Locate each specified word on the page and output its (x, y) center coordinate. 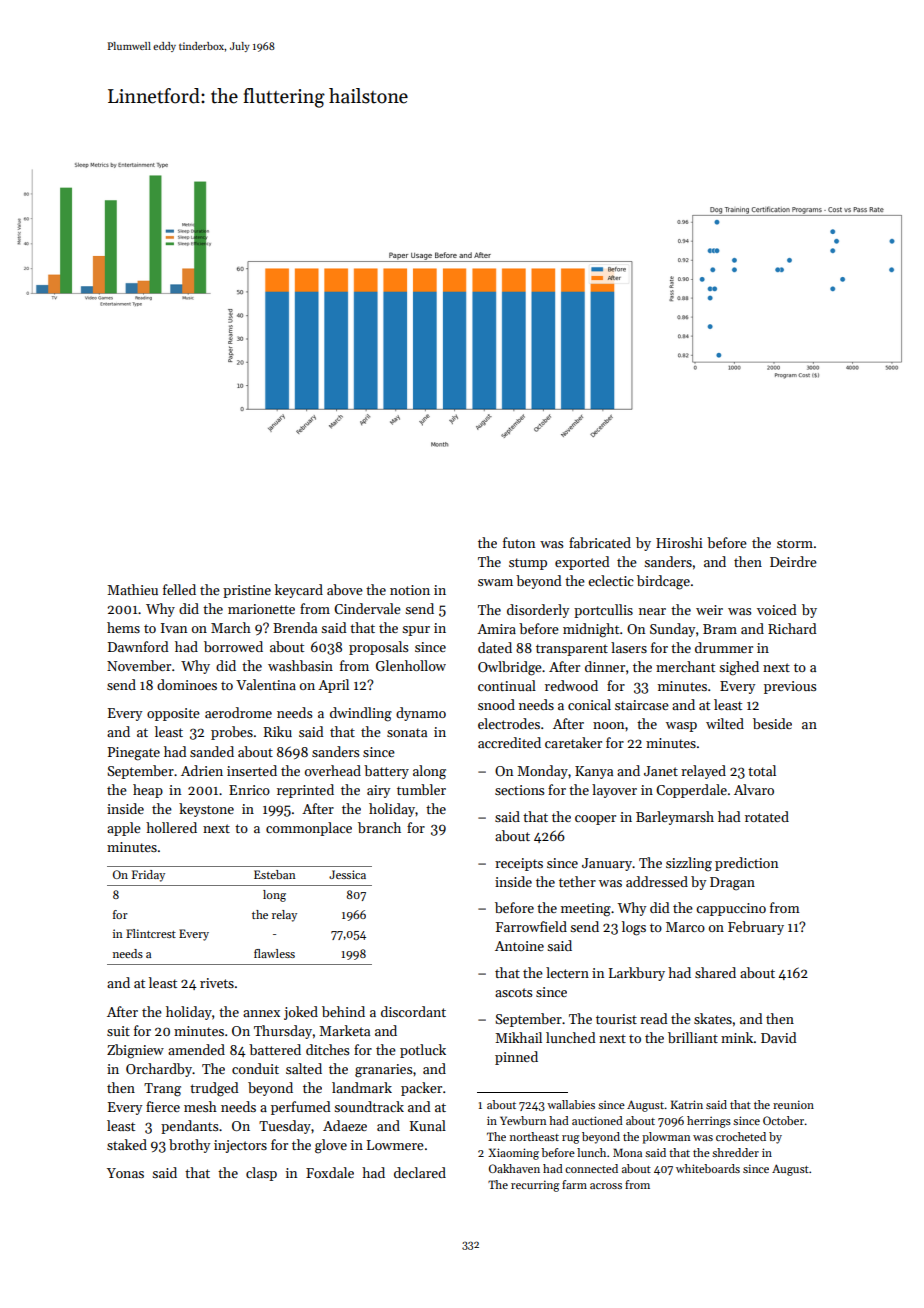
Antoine (519, 946)
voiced (777, 609)
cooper (595, 820)
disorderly (538, 611)
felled (179, 589)
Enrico (249, 790)
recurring (535, 1186)
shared (715, 972)
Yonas (125, 1173)
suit (118, 1031)
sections (519, 790)
